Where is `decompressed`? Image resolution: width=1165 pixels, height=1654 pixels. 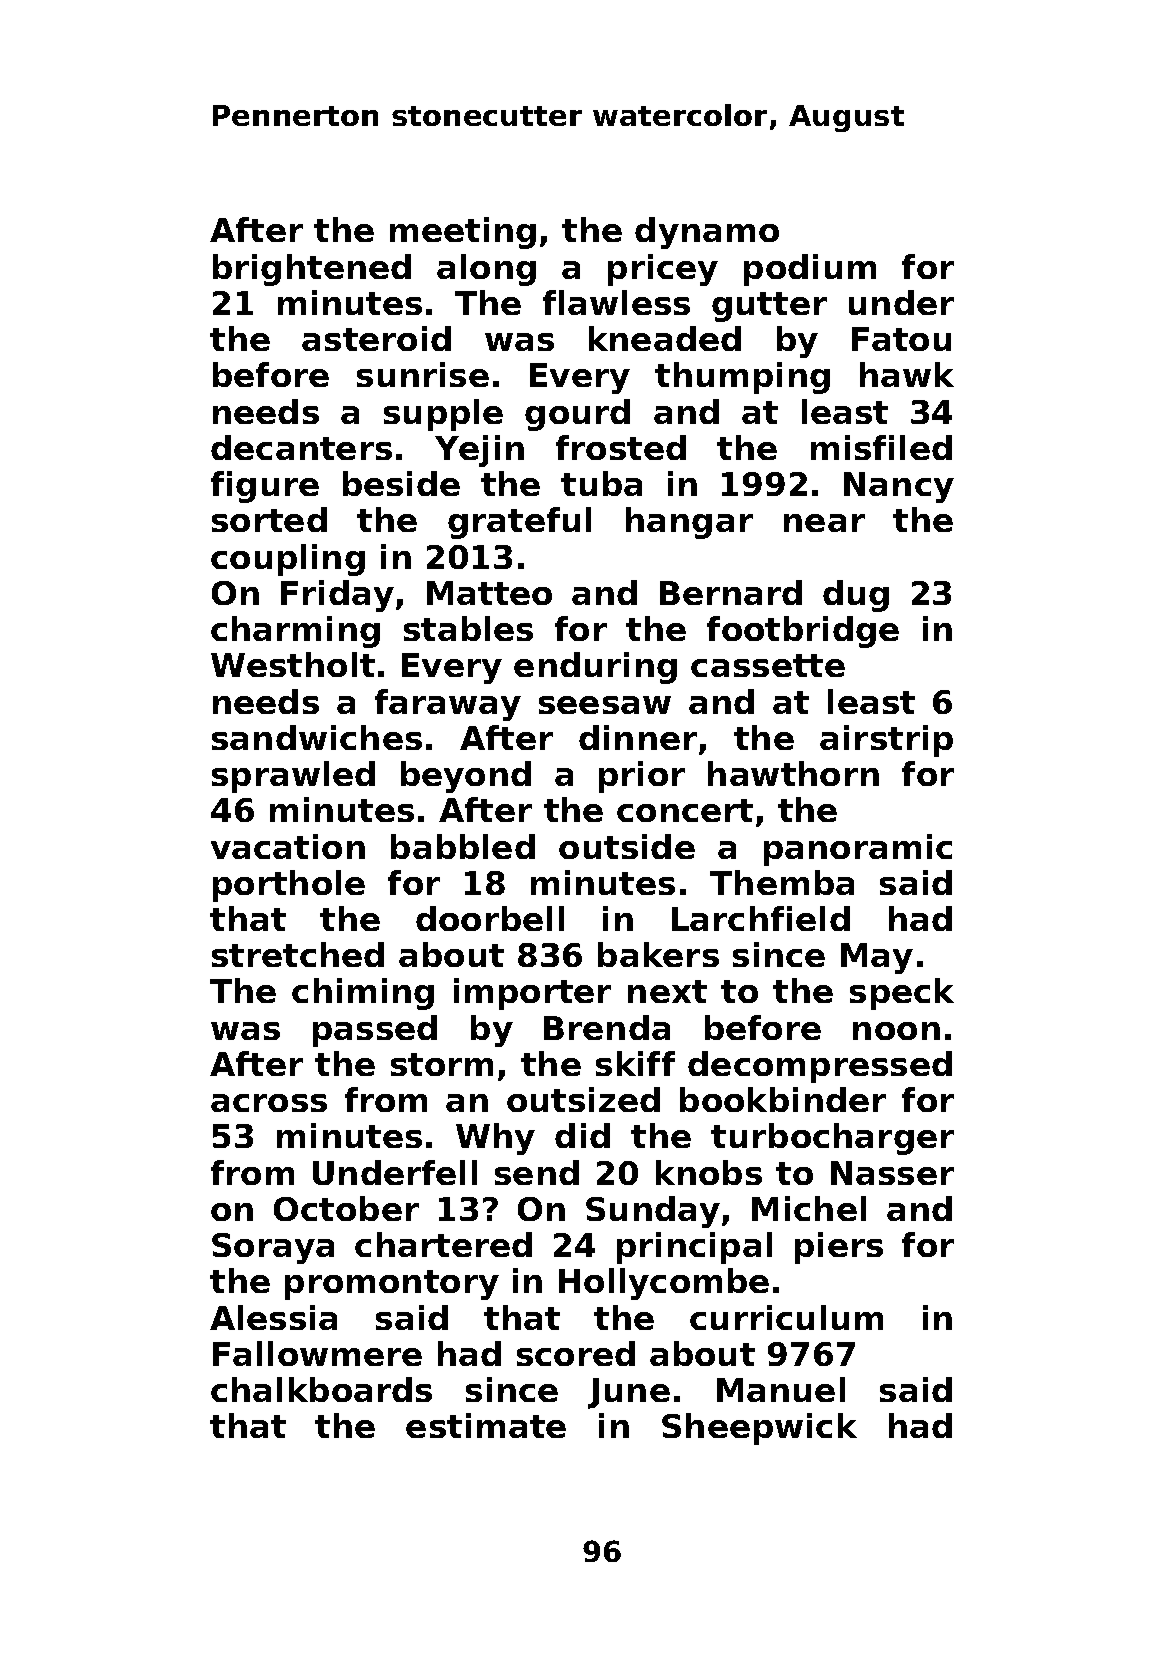 decompressed is located at coordinates (820, 1067).
